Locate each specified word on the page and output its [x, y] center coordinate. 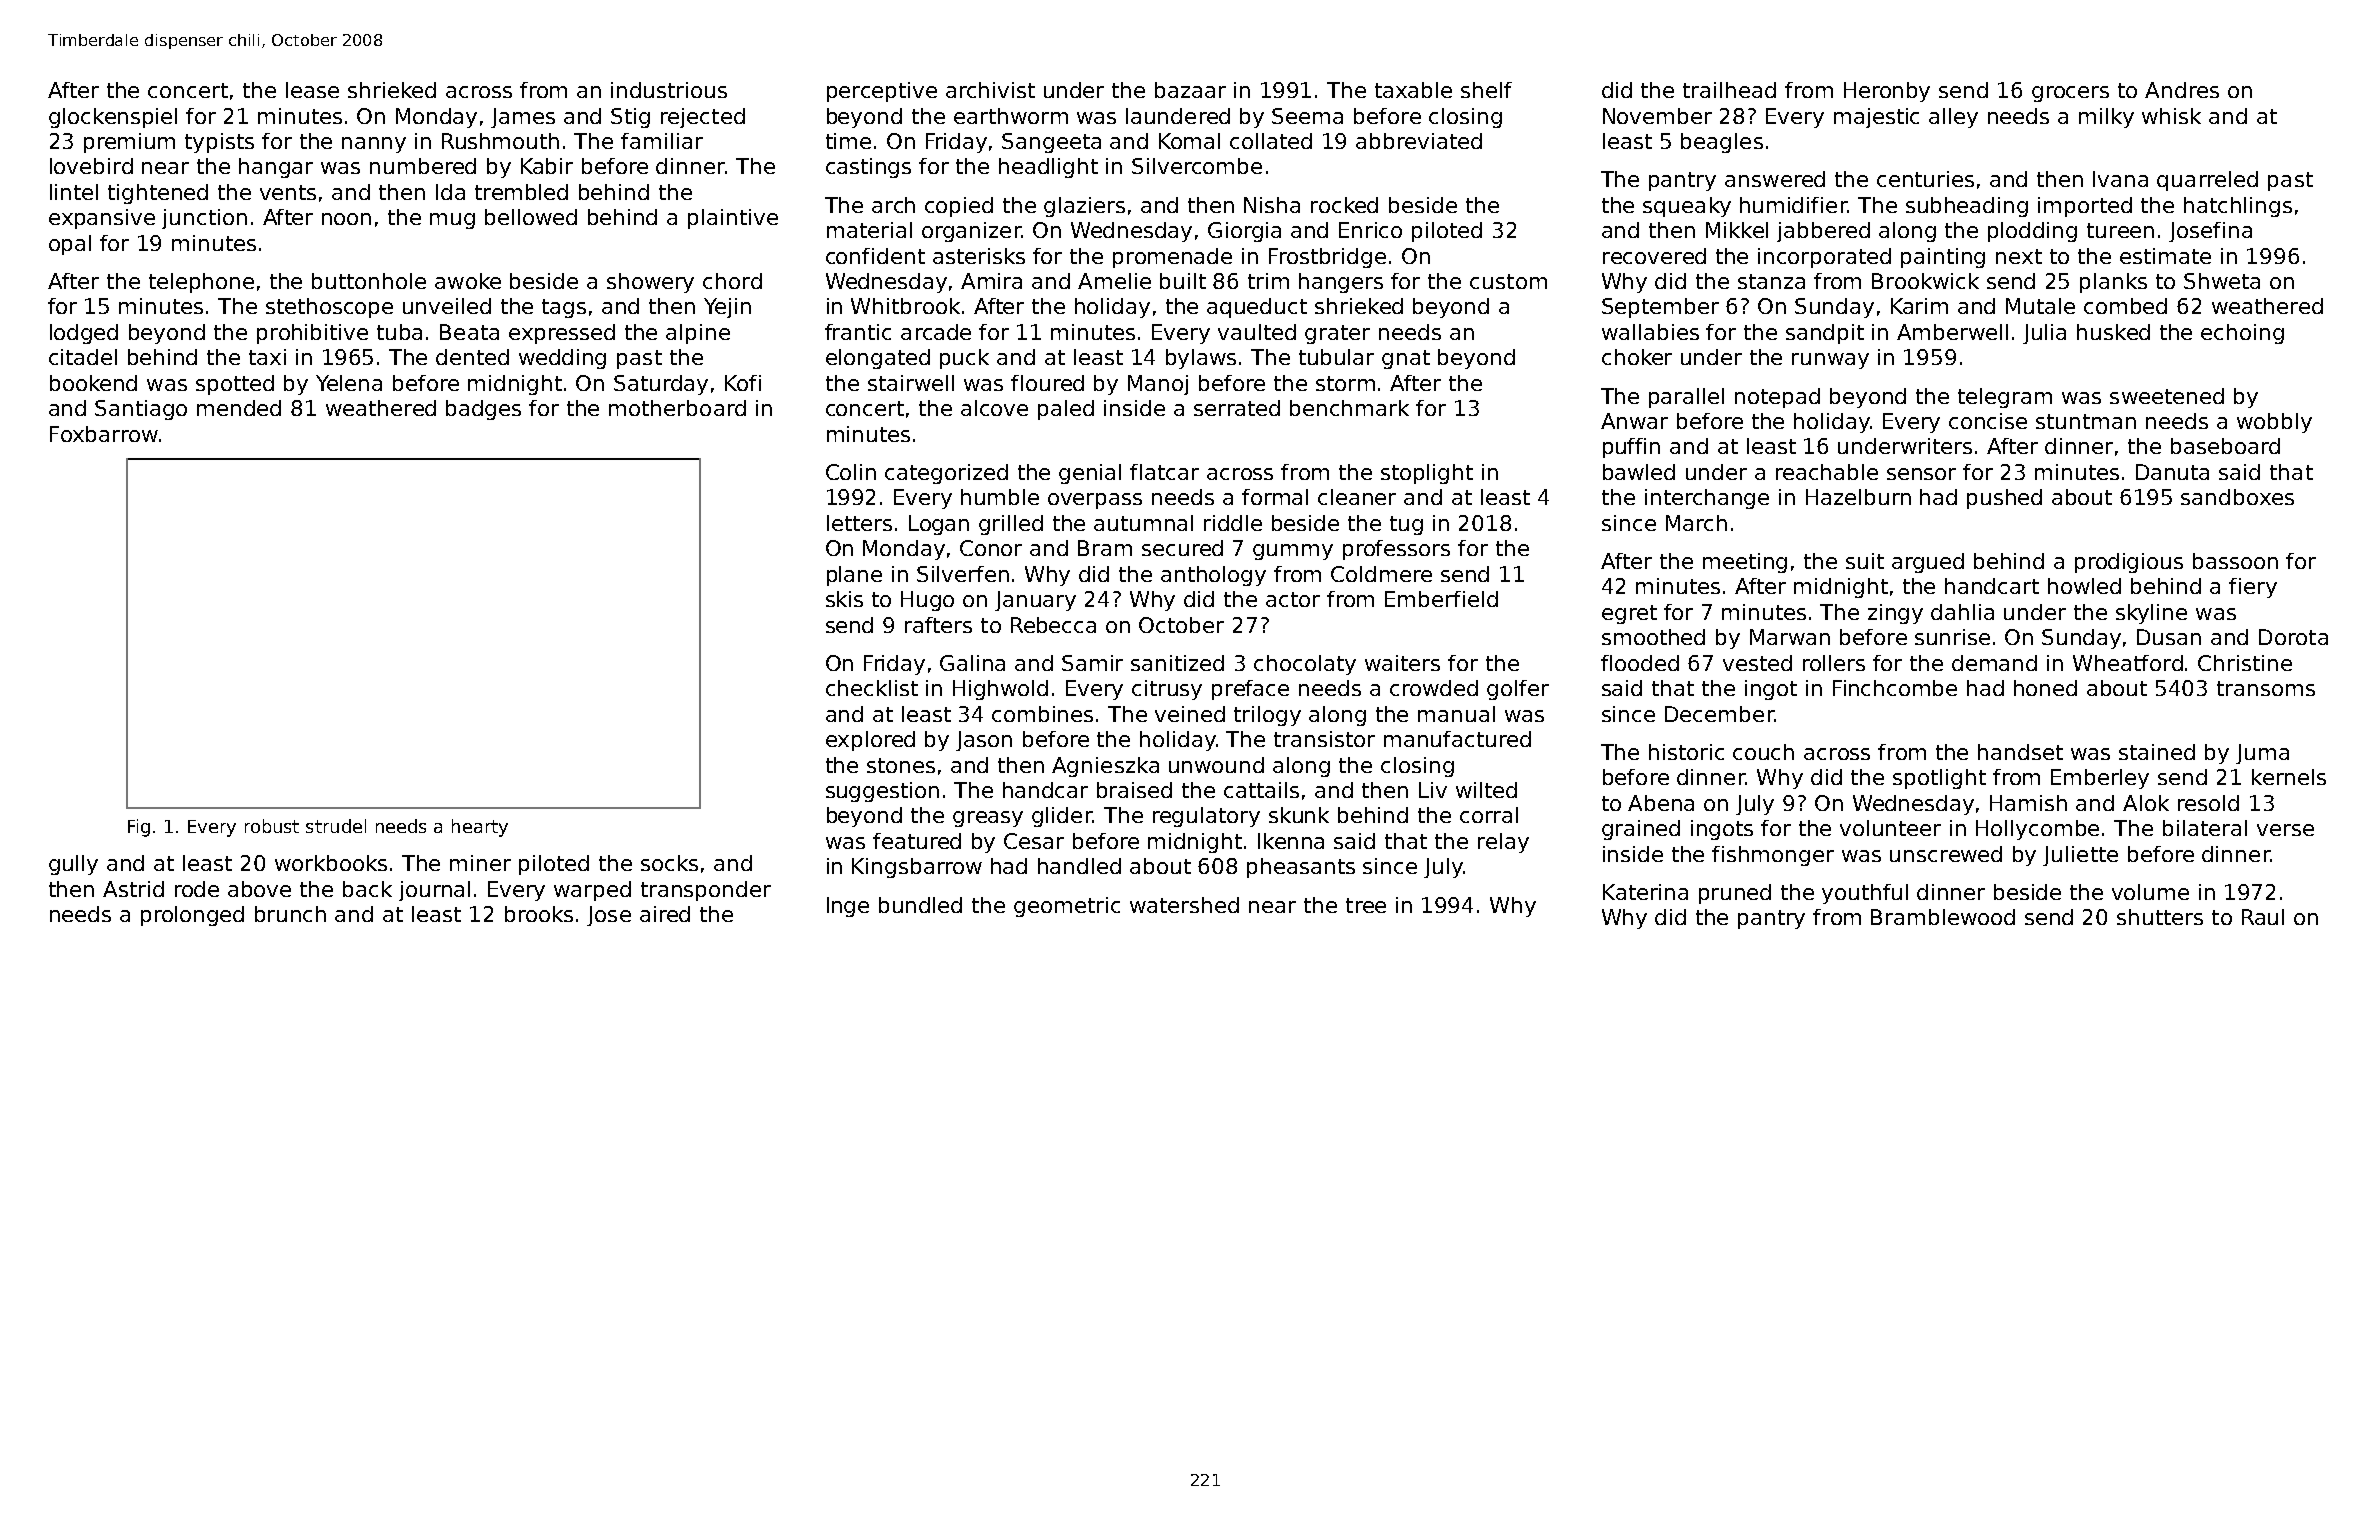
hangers [1341, 283]
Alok [2146, 803]
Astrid [133, 889]
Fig [139, 828]
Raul [2263, 917]
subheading [1967, 207]
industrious [669, 90]
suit [1865, 561]
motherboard [677, 408]
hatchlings [2238, 207]
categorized [946, 474]
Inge [848, 907]
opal [70, 245]
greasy [988, 819]
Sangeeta [1051, 143]
